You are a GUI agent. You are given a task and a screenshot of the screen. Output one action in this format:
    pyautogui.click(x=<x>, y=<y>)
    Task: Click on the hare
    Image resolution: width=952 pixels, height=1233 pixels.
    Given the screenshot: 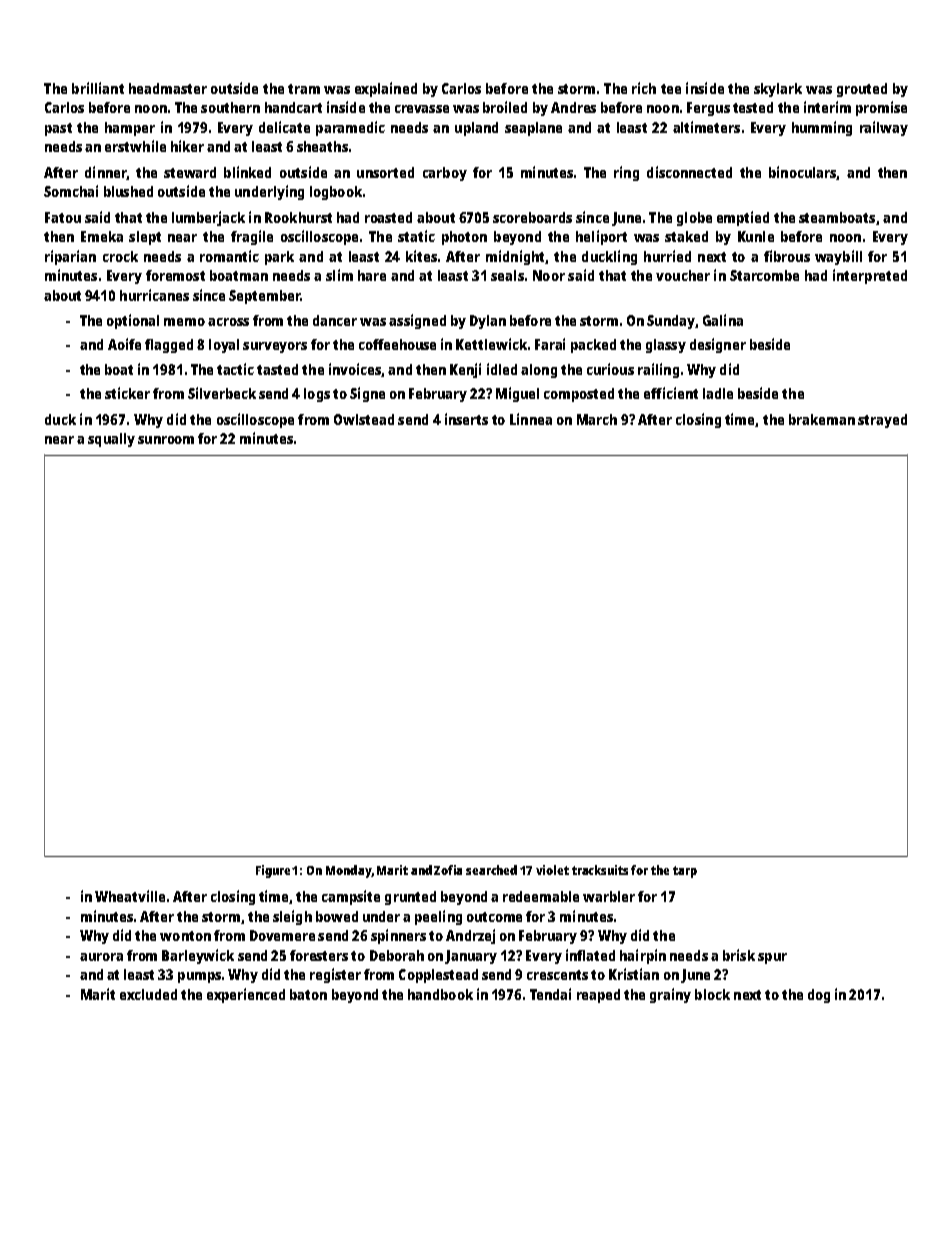 What is the action you would take?
    pyautogui.click(x=372, y=275)
